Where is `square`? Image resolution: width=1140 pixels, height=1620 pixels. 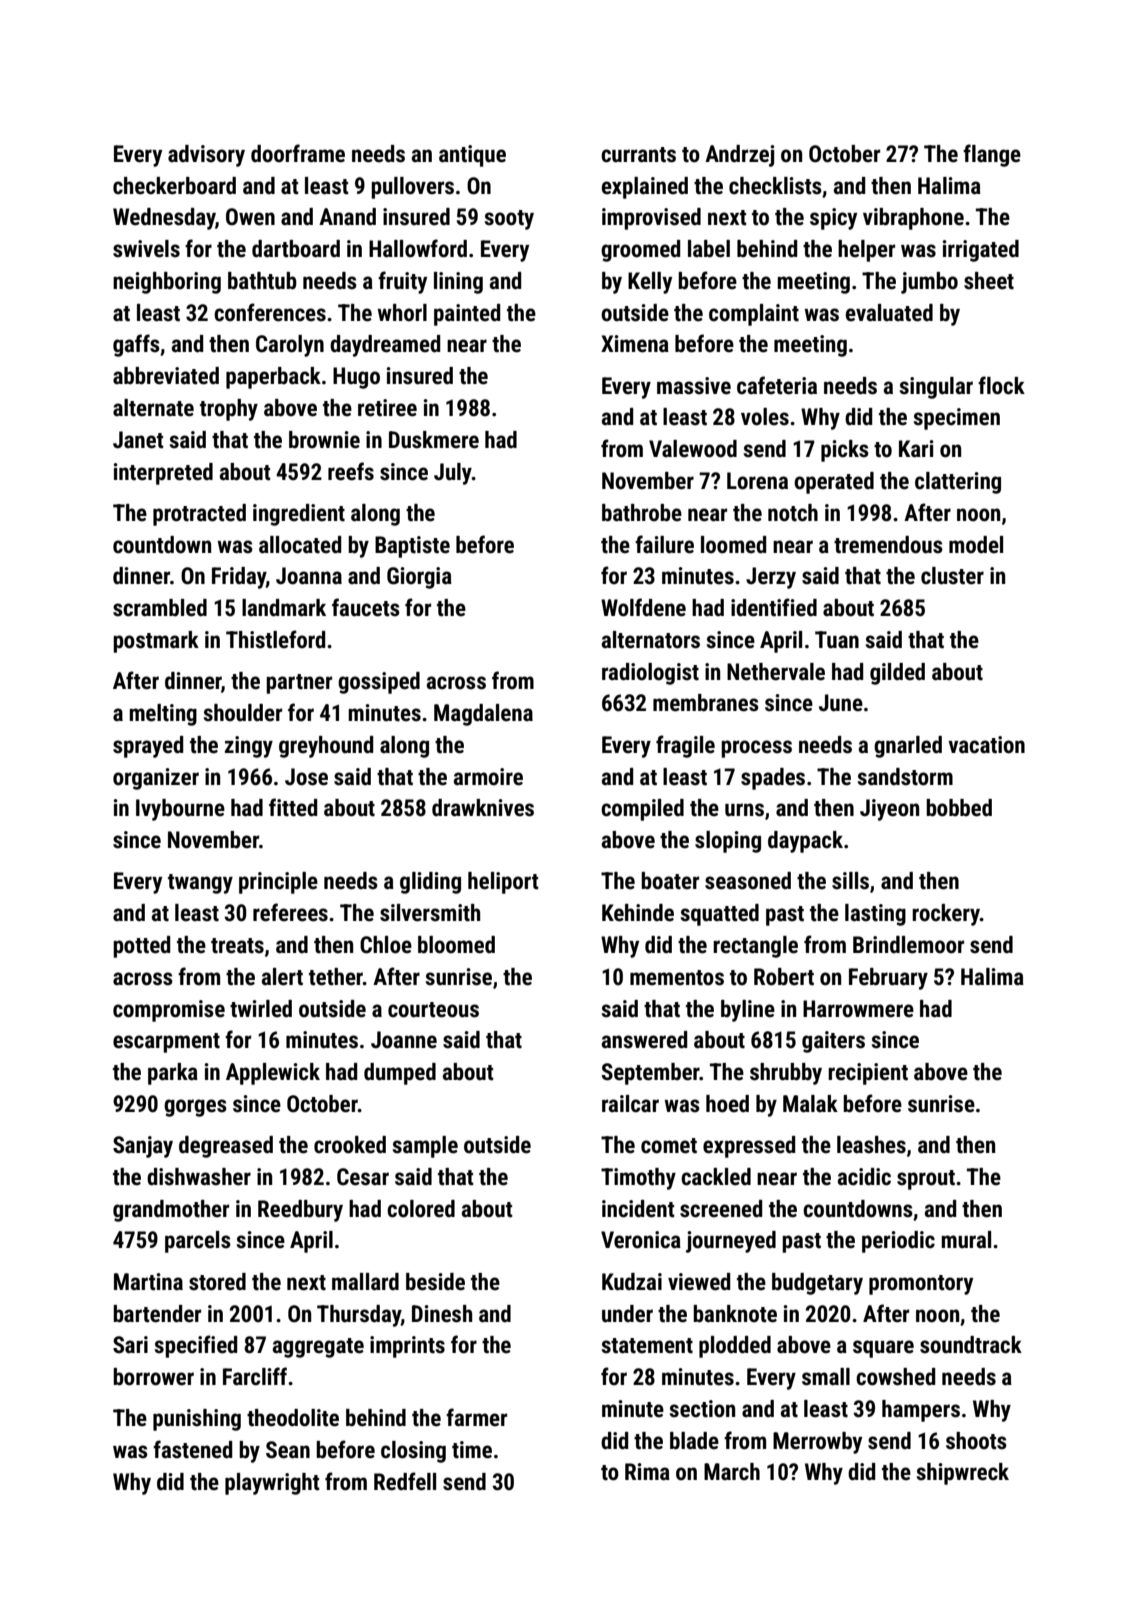 square is located at coordinates (883, 1349).
